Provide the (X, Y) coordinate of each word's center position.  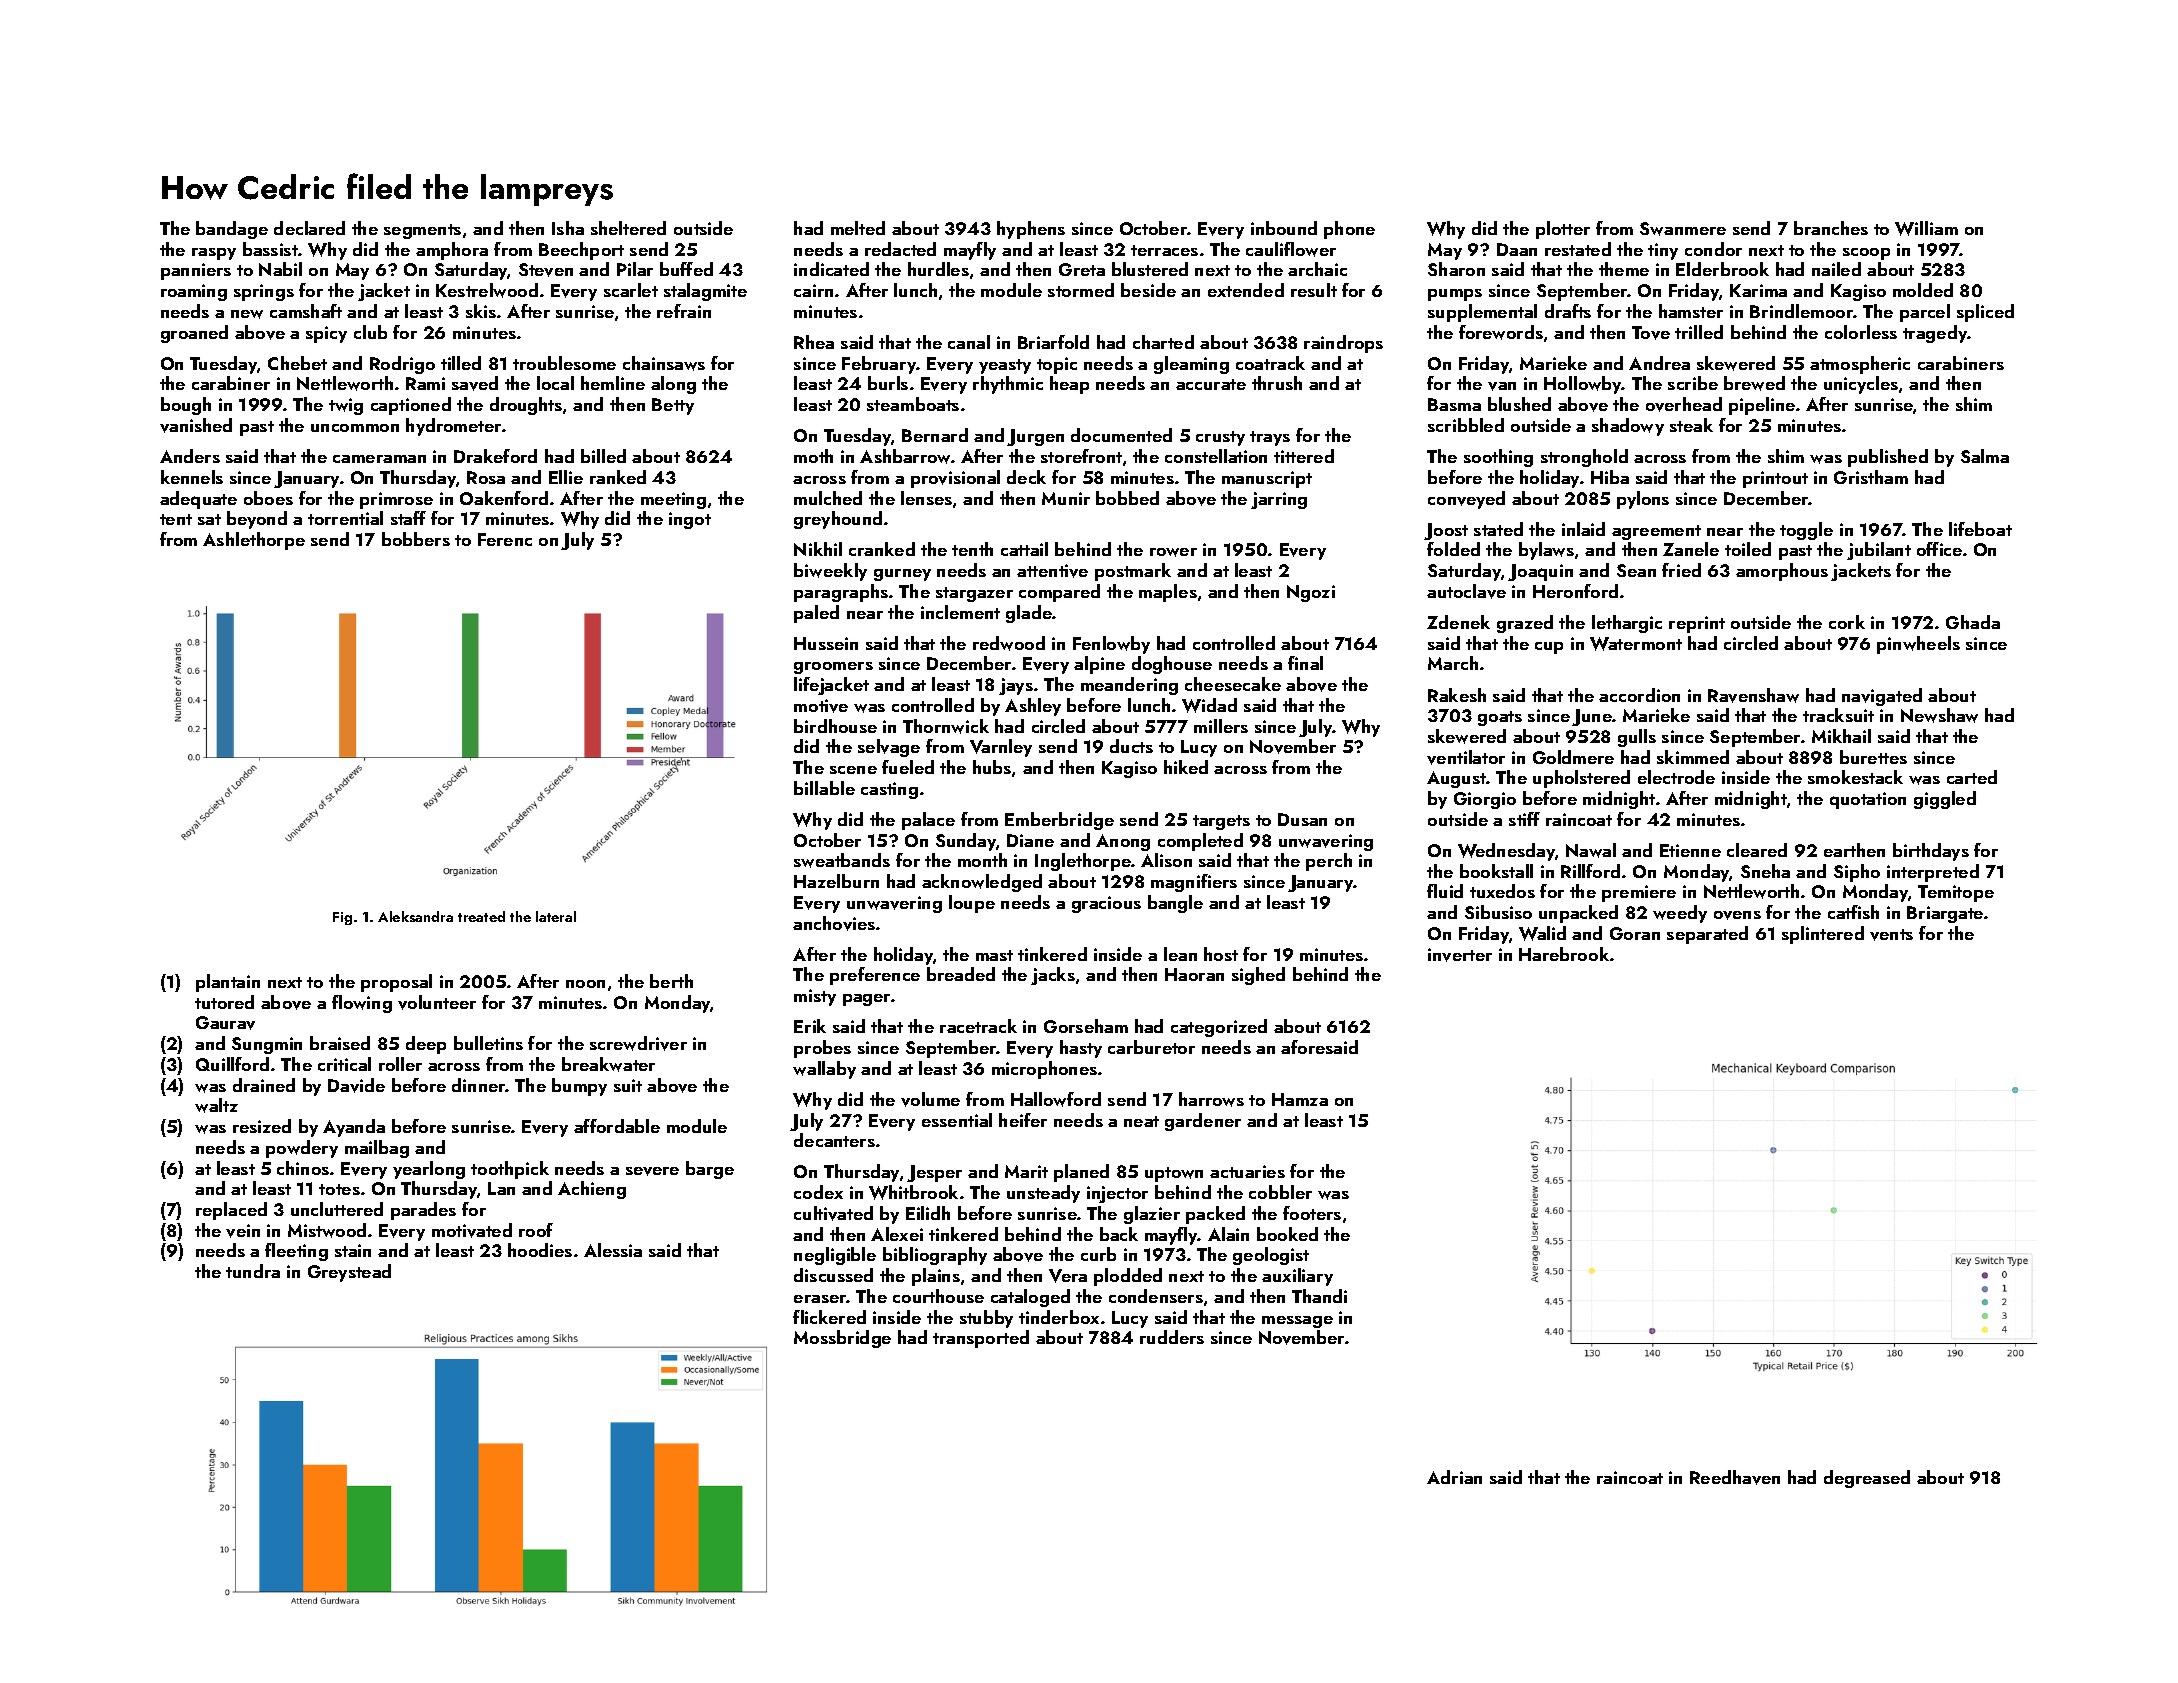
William (1926, 228)
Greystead (349, 1273)
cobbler (1280, 1192)
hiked (1186, 767)
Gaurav (225, 1023)
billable (824, 788)
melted (858, 228)
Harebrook (1564, 954)
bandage (232, 230)
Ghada (1973, 622)
